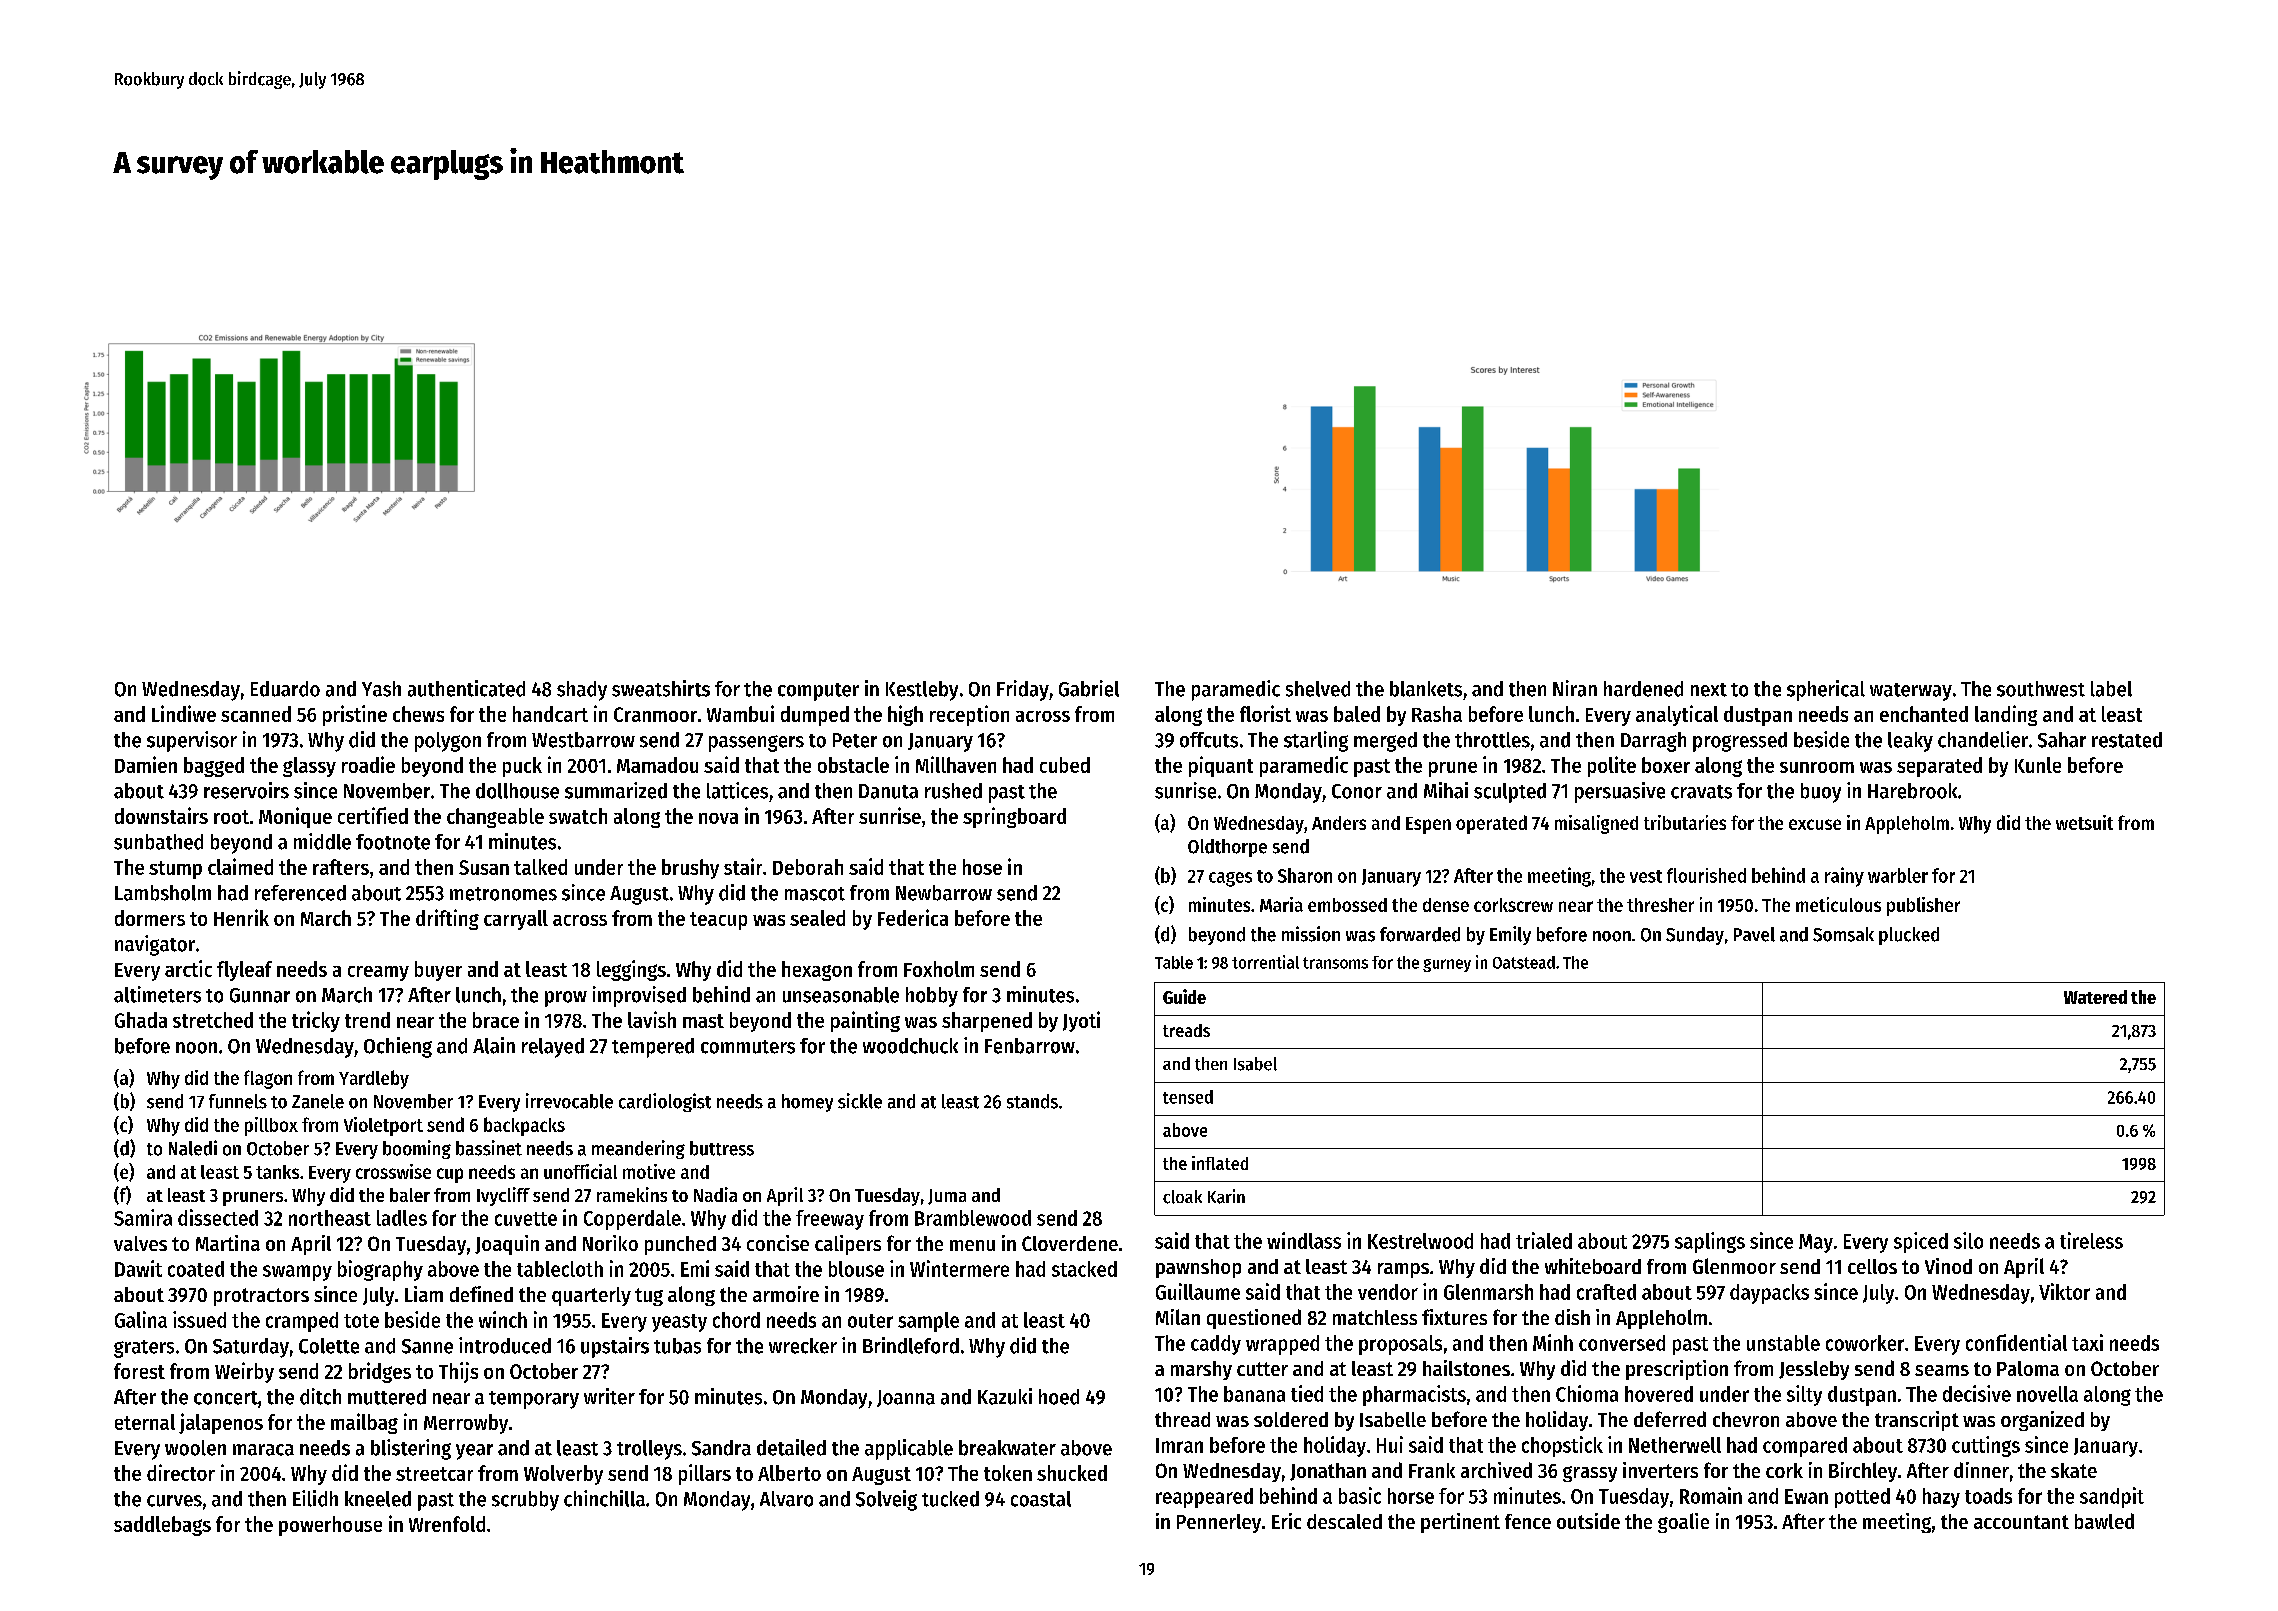 The height and width of the screenshot is (1611, 2278). What do you see at coordinates (982, 867) in the screenshot?
I see `hose` at bounding box center [982, 867].
